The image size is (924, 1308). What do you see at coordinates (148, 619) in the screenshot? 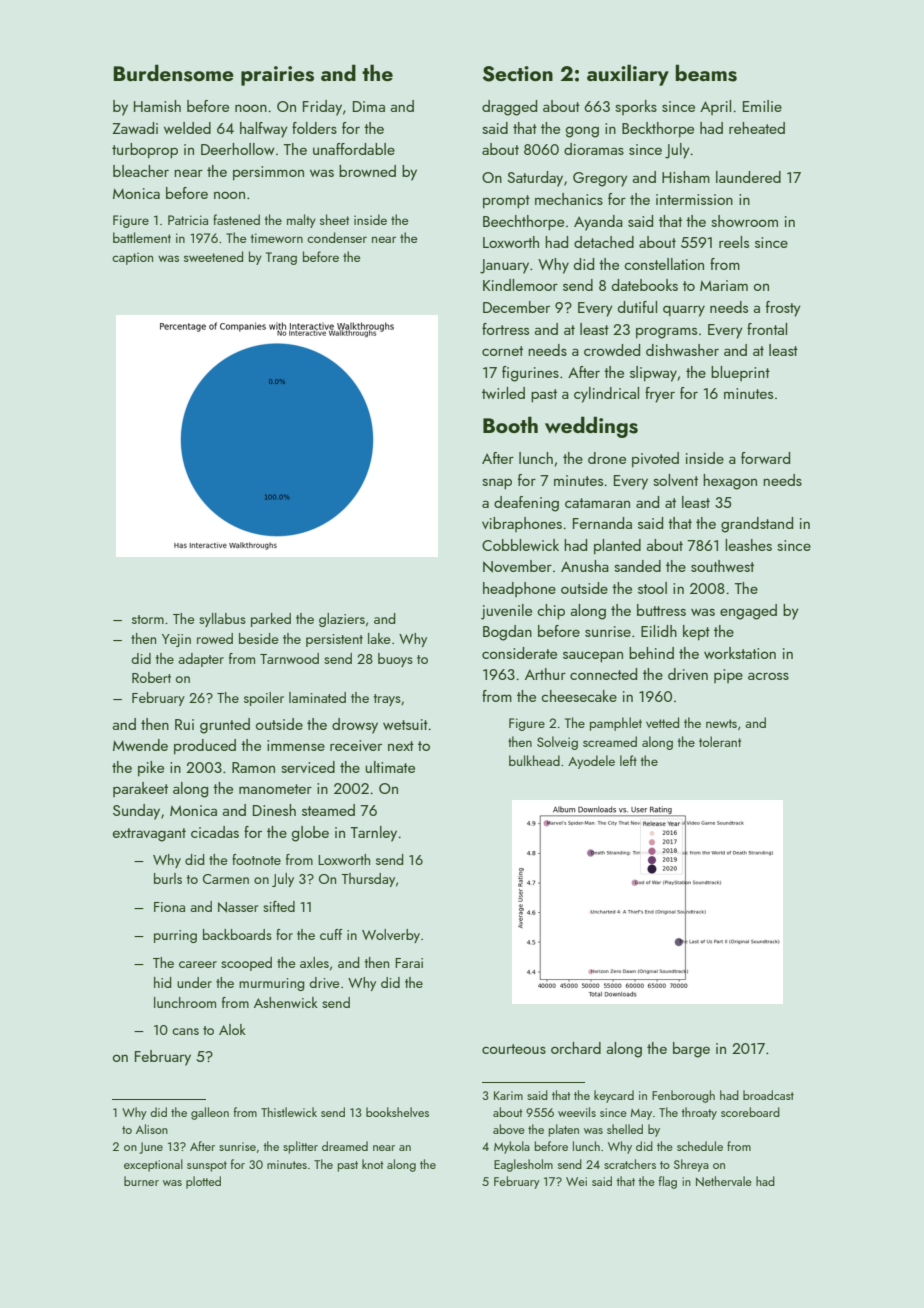
I see `storm` at bounding box center [148, 619].
